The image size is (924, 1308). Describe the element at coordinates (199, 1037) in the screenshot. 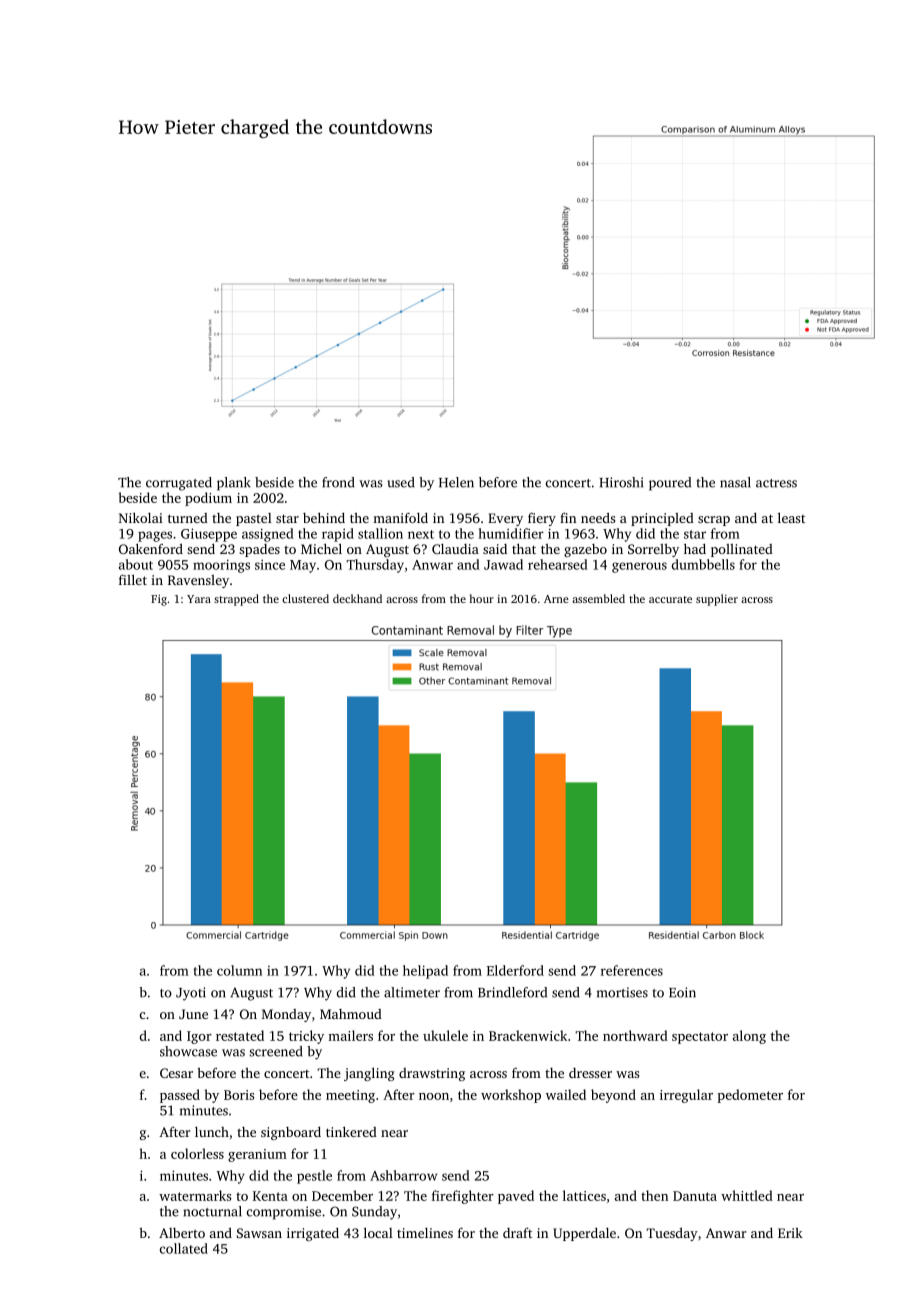

I see `Igor` at that location.
